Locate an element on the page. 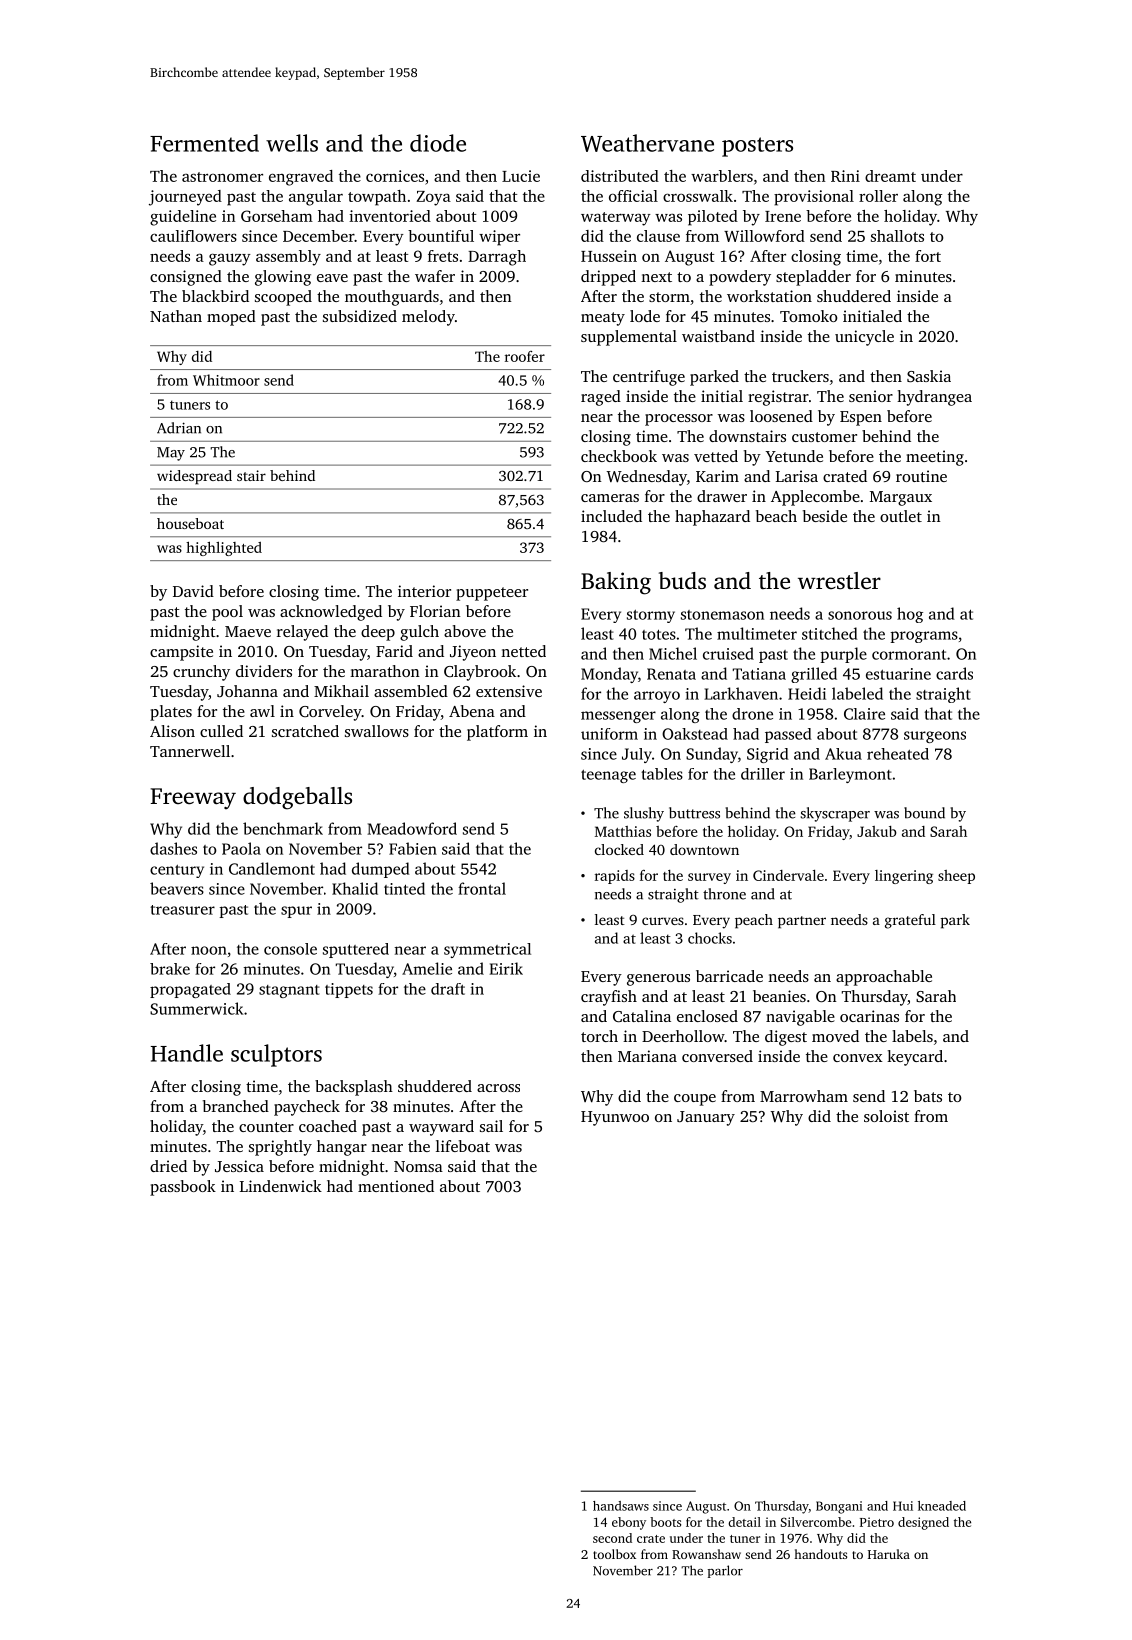 The width and height of the image is (1132, 1640). Tomoko is located at coordinates (809, 316).
